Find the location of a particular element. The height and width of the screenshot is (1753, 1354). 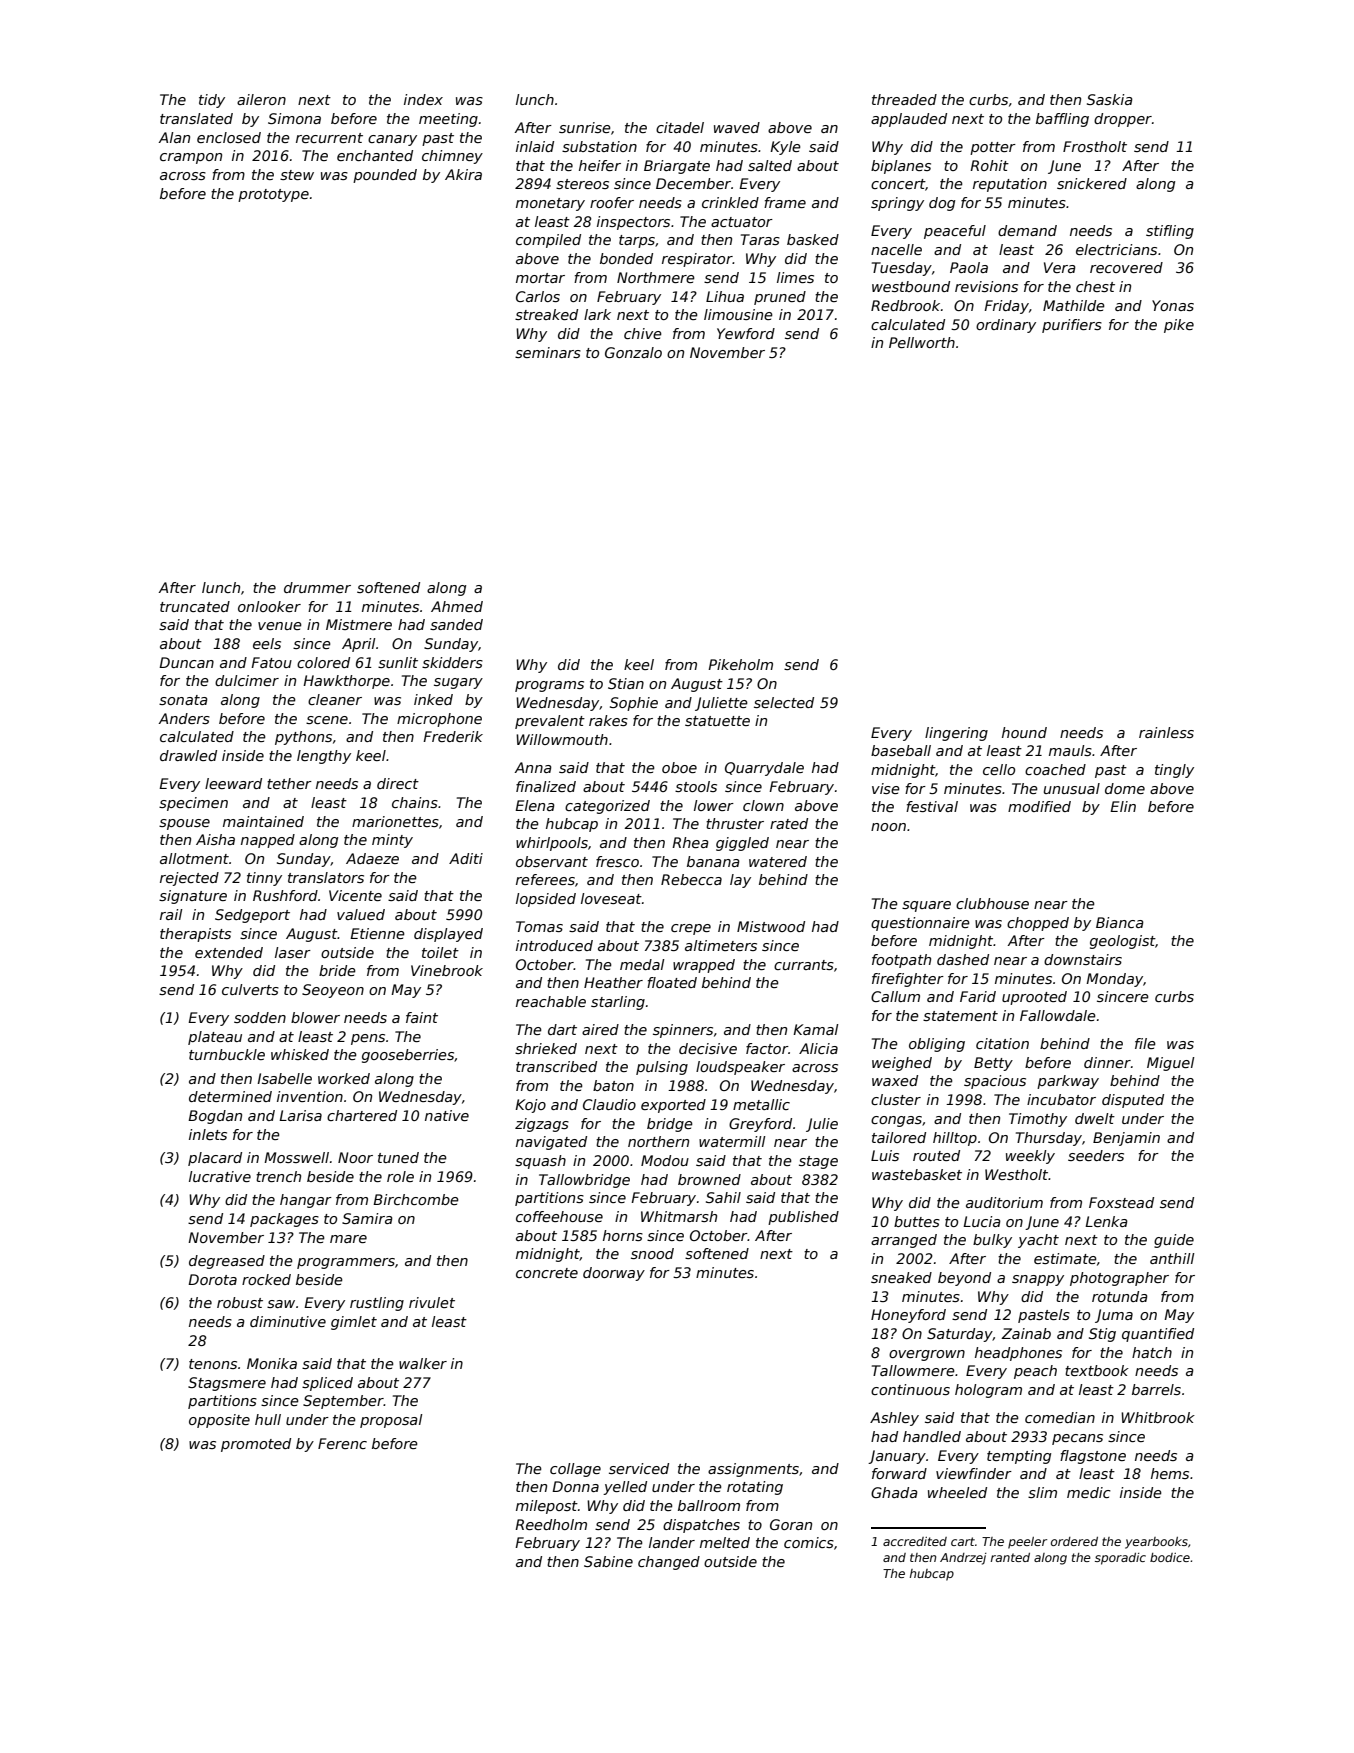

sunrise is located at coordinates (585, 127).
